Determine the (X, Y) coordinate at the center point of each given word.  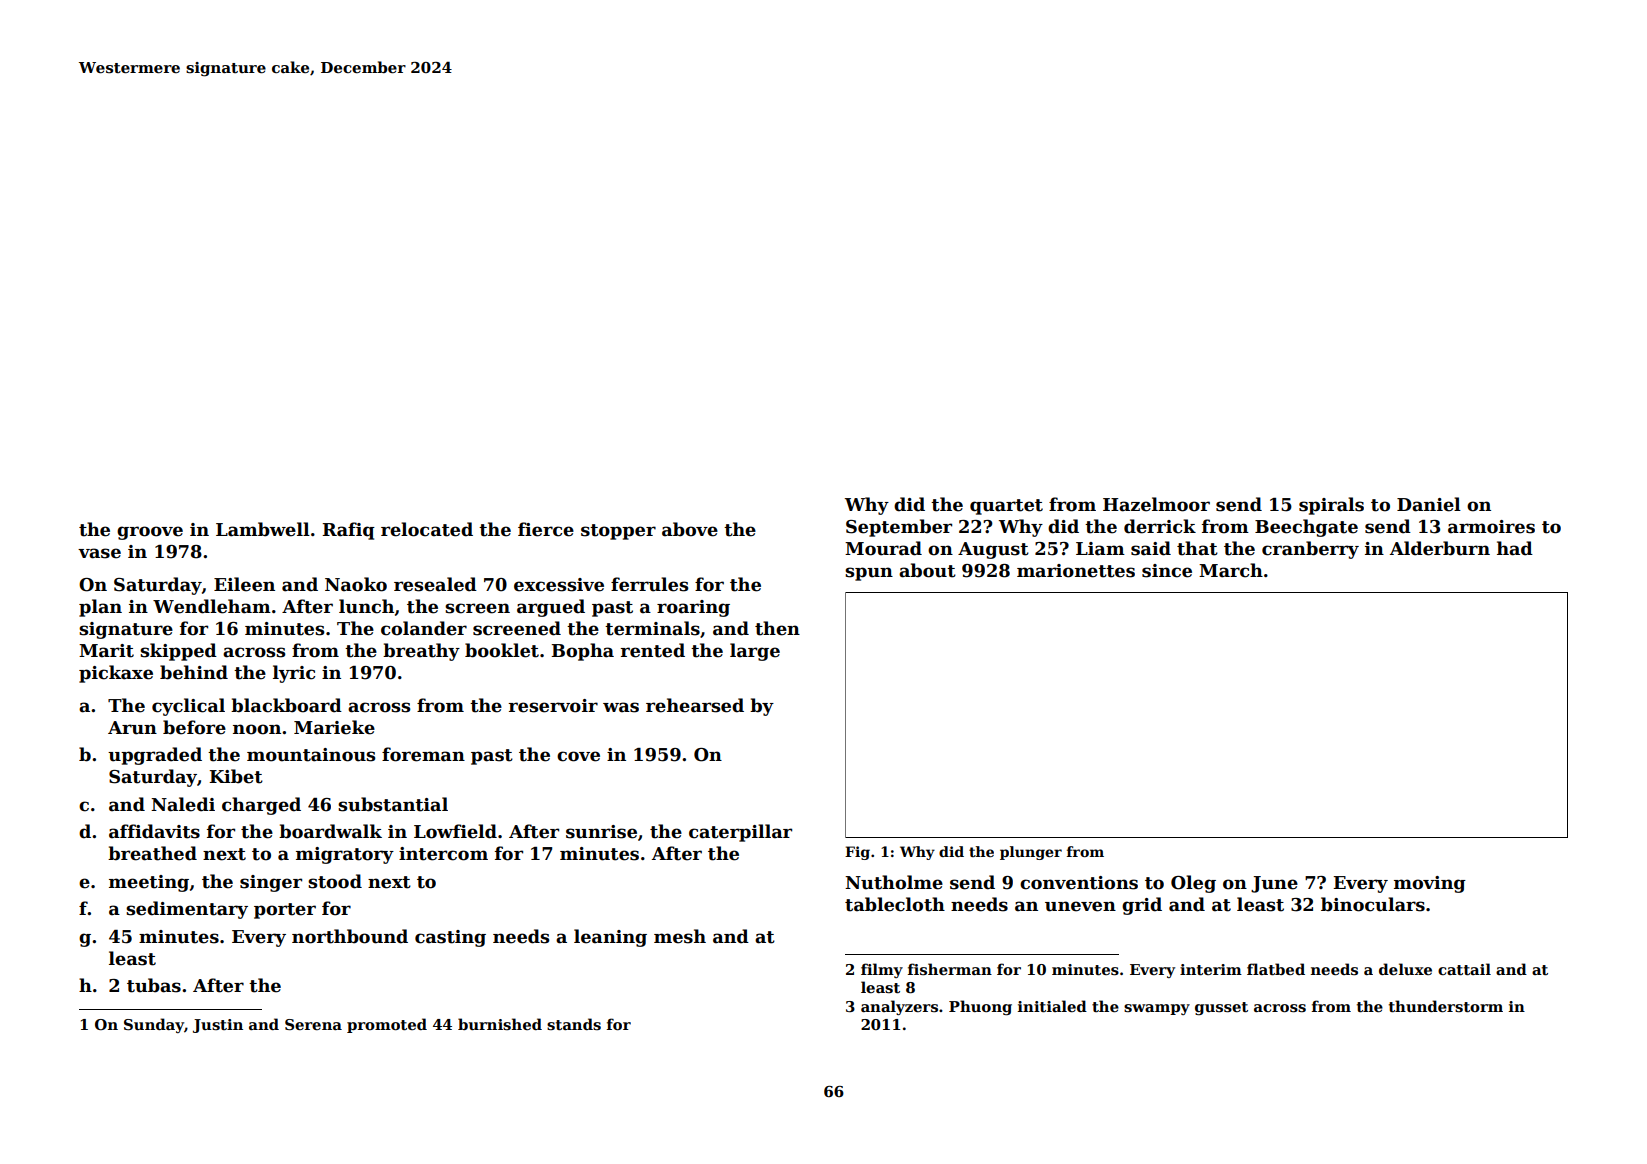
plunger (1031, 853)
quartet (1006, 507)
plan (100, 608)
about (927, 570)
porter (285, 911)
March (1231, 570)
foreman (423, 754)
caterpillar (740, 833)
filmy (882, 970)
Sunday (154, 1025)
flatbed (1276, 969)
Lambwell (263, 529)
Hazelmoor (1156, 504)
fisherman (950, 969)
